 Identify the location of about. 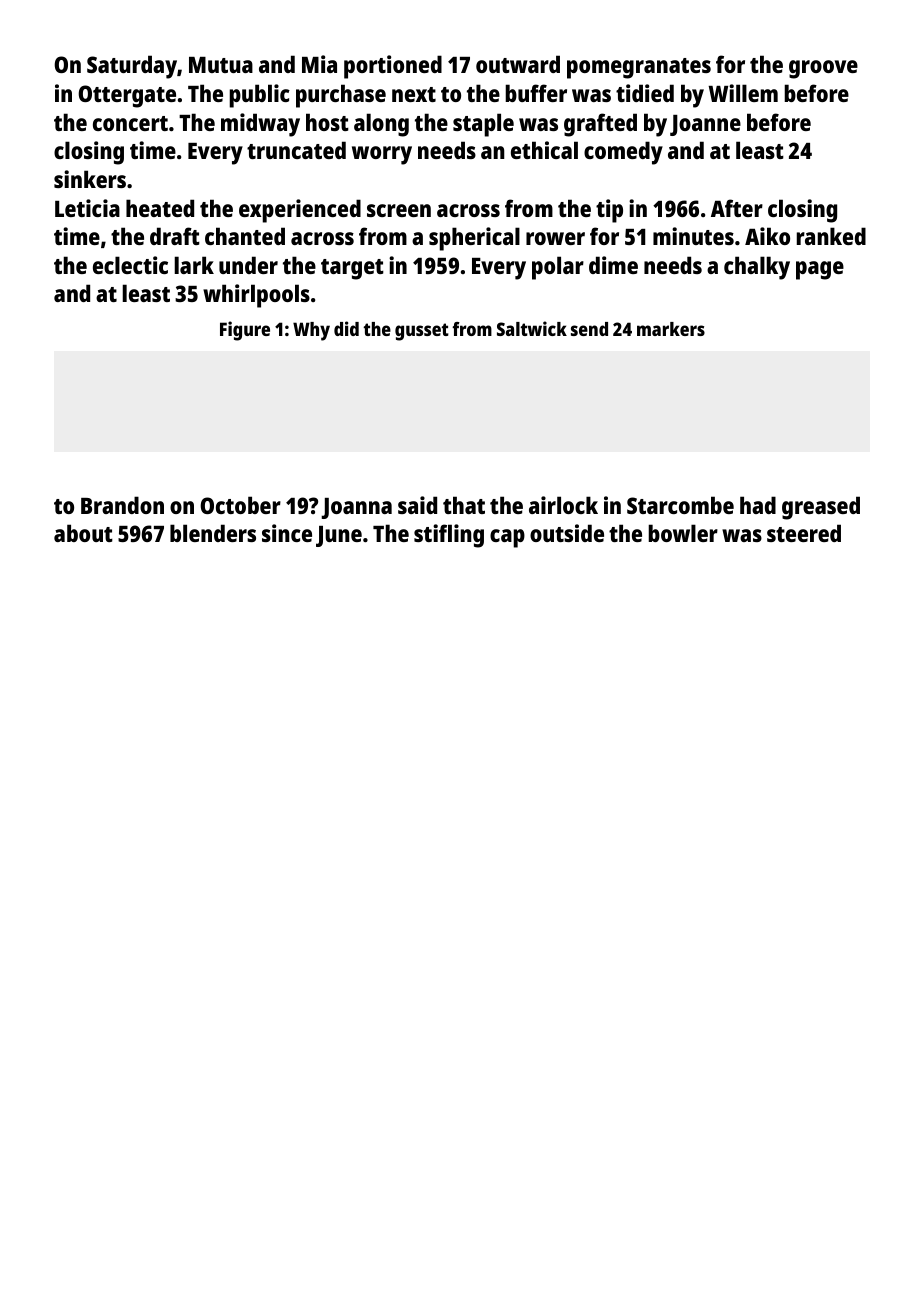
(83, 533).
